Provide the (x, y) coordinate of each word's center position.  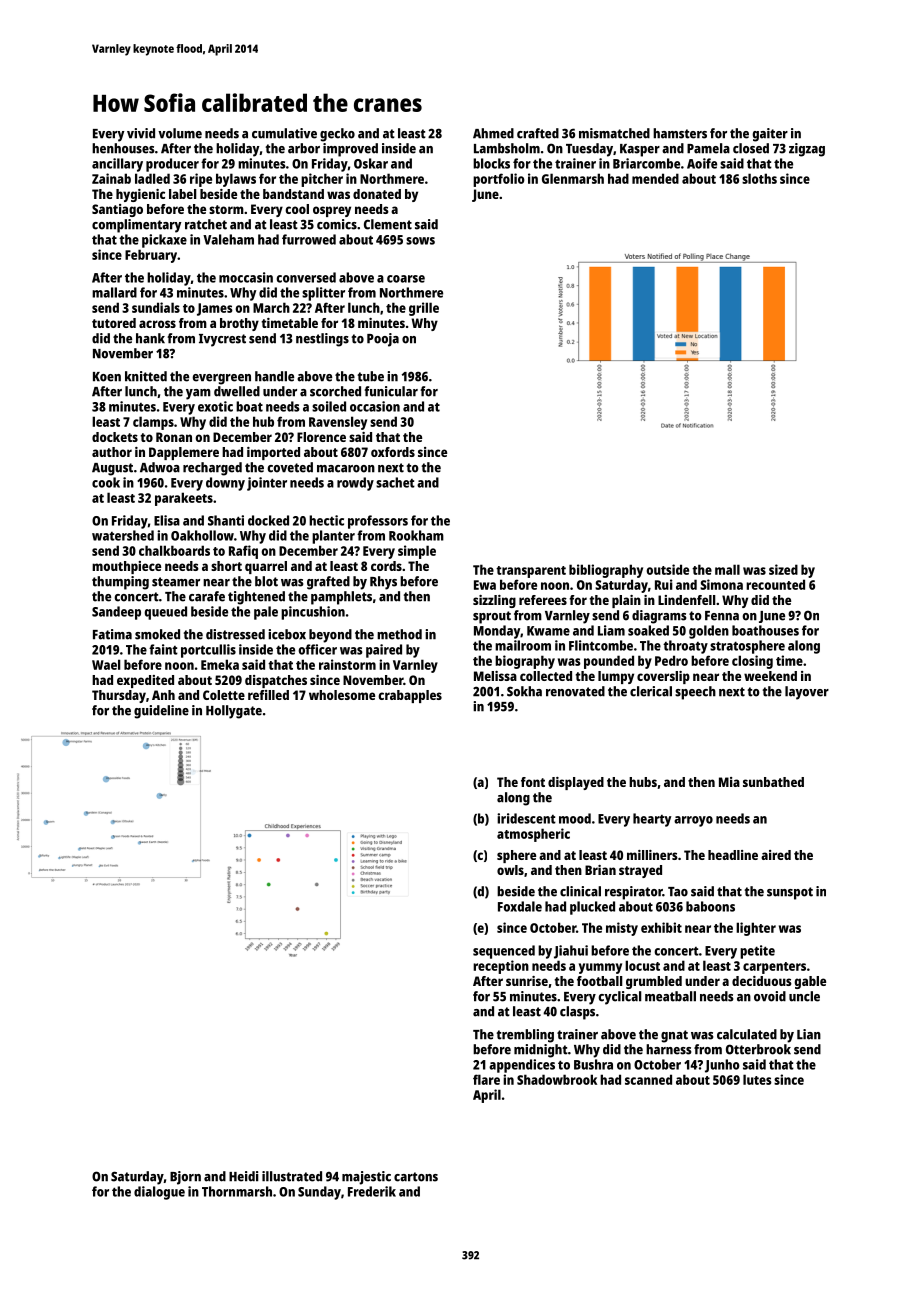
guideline (161, 712)
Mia (729, 782)
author (112, 452)
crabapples (410, 696)
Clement (388, 224)
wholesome (342, 695)
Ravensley (338, 423)
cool (297, 209)
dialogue (159, 1193)
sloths (759, 178)
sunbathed (773, 782)
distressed (235, 634)
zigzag (807, 150)
